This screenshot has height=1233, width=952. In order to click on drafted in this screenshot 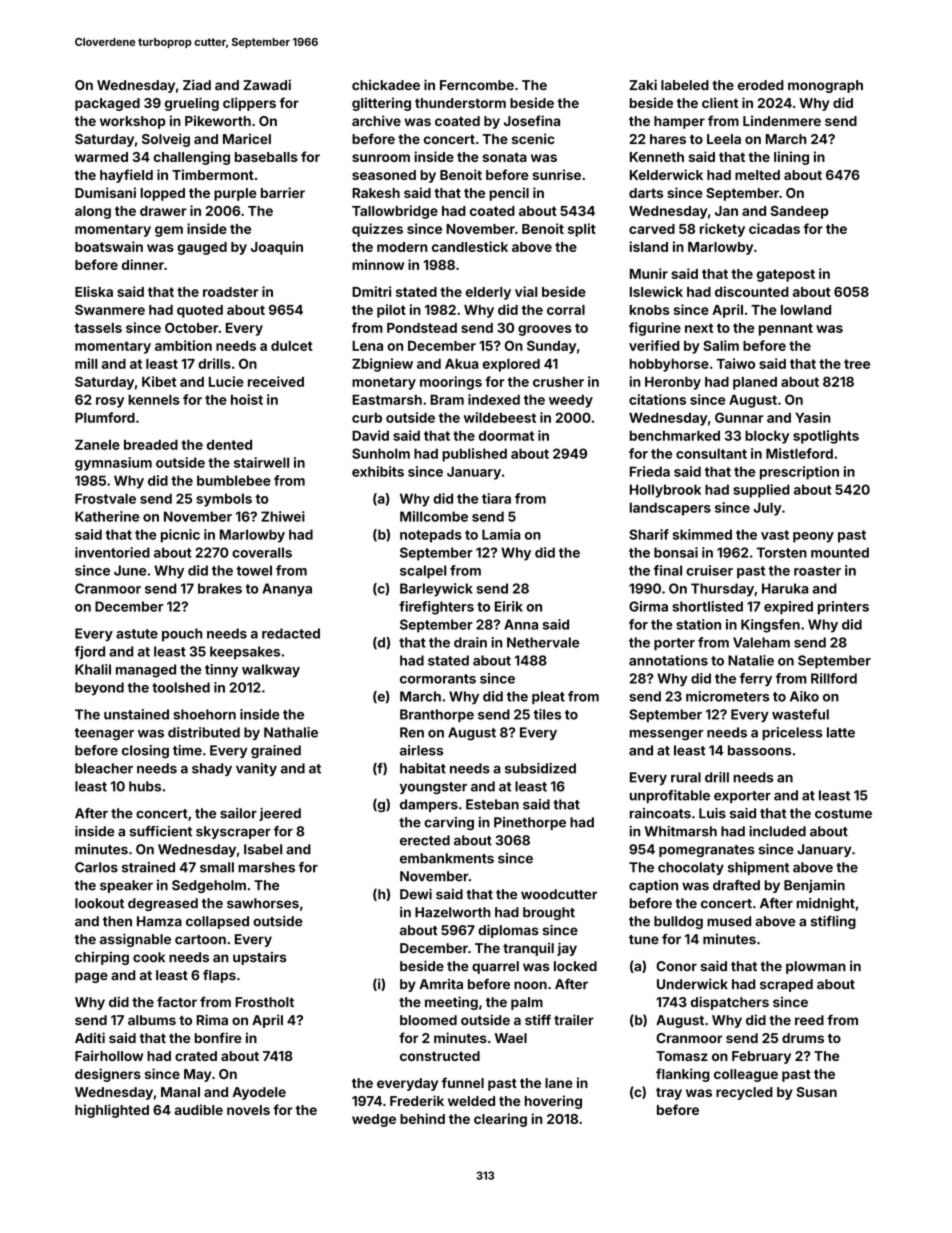, I will do `click(736, 885)`.
